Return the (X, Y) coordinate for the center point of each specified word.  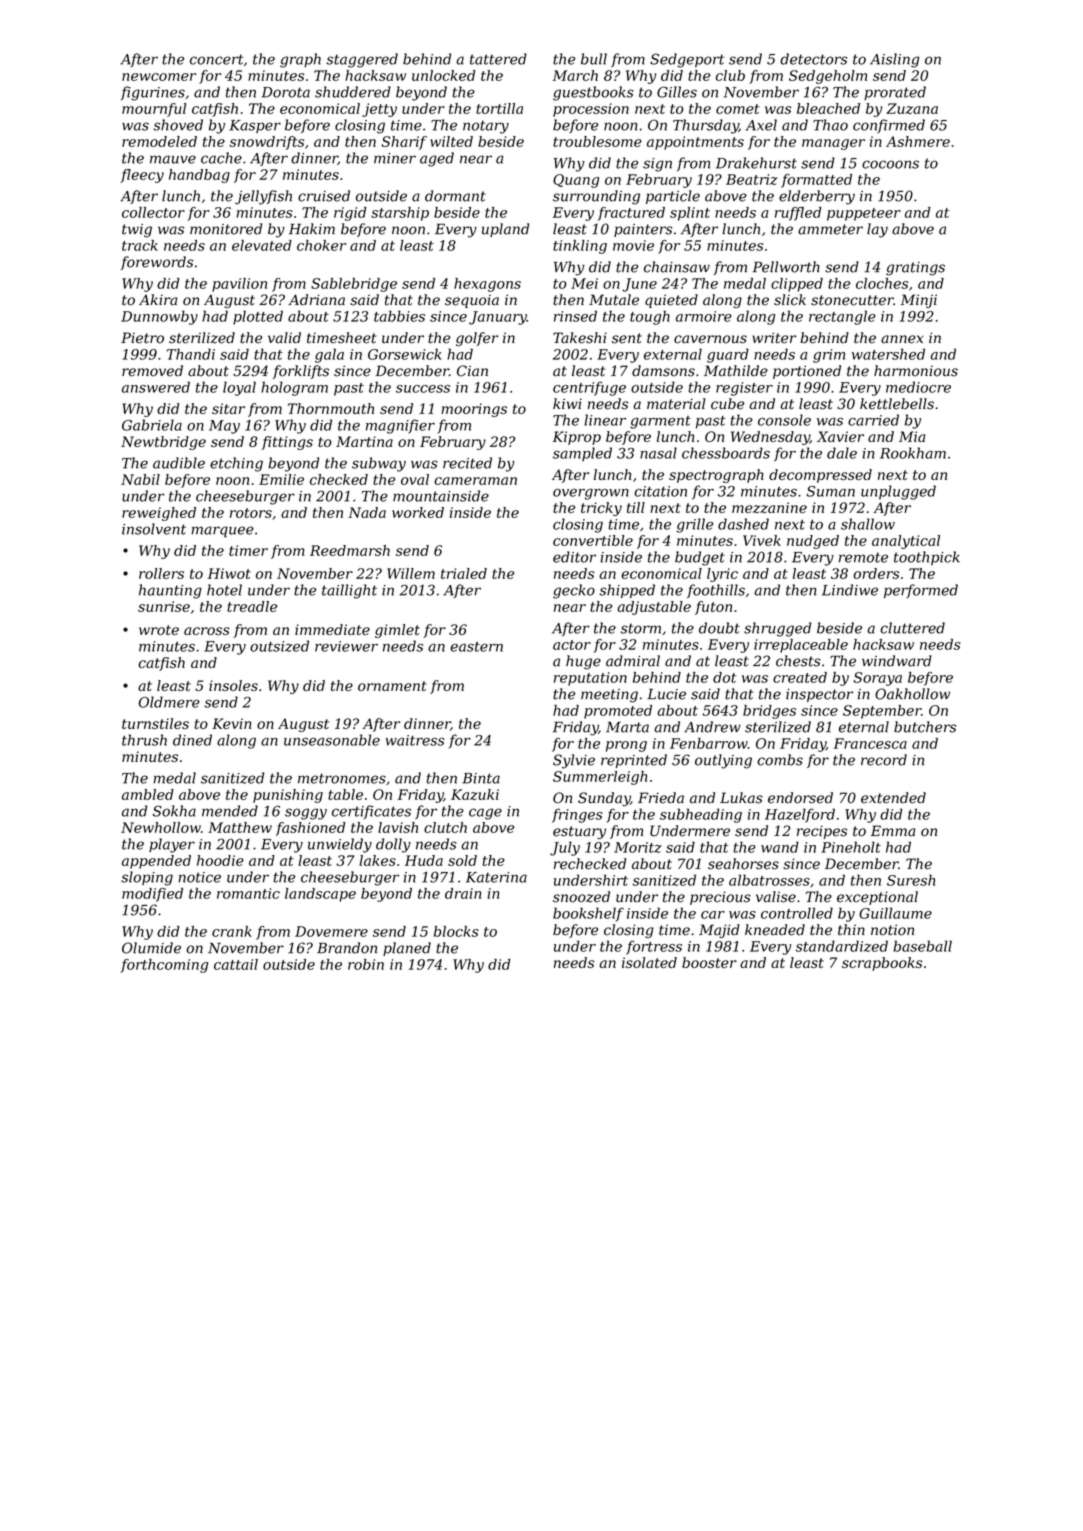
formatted (816, 181)
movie (633, 245)
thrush (144, 740)
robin (366, 964)
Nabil (140, 479)
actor (572, 645)
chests (798, 661)
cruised (324, 196)
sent (627, 338)
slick (790, 300)
